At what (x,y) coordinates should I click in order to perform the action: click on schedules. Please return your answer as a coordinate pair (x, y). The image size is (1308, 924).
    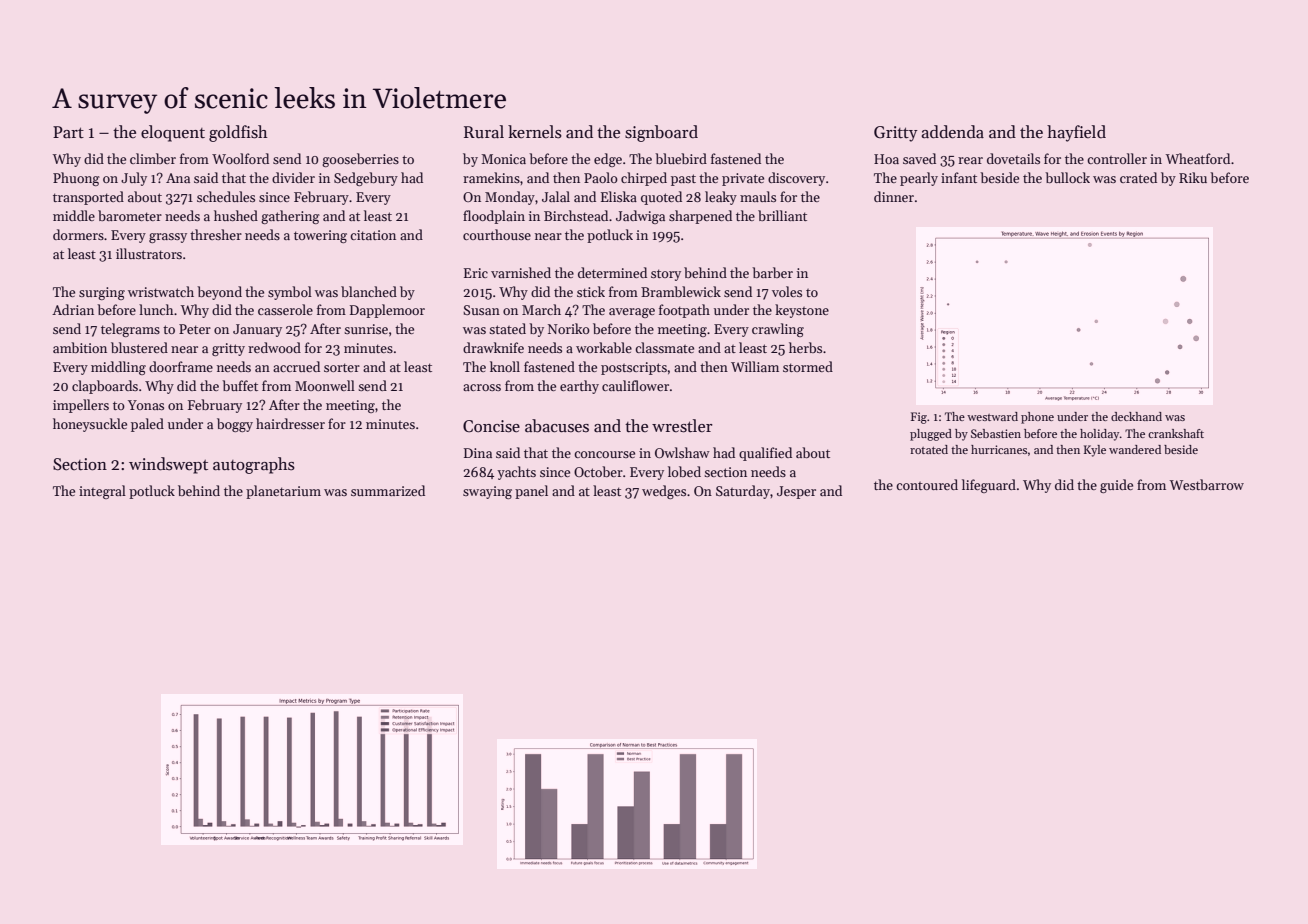
    Looking at the image, I should click on (226, 196).
